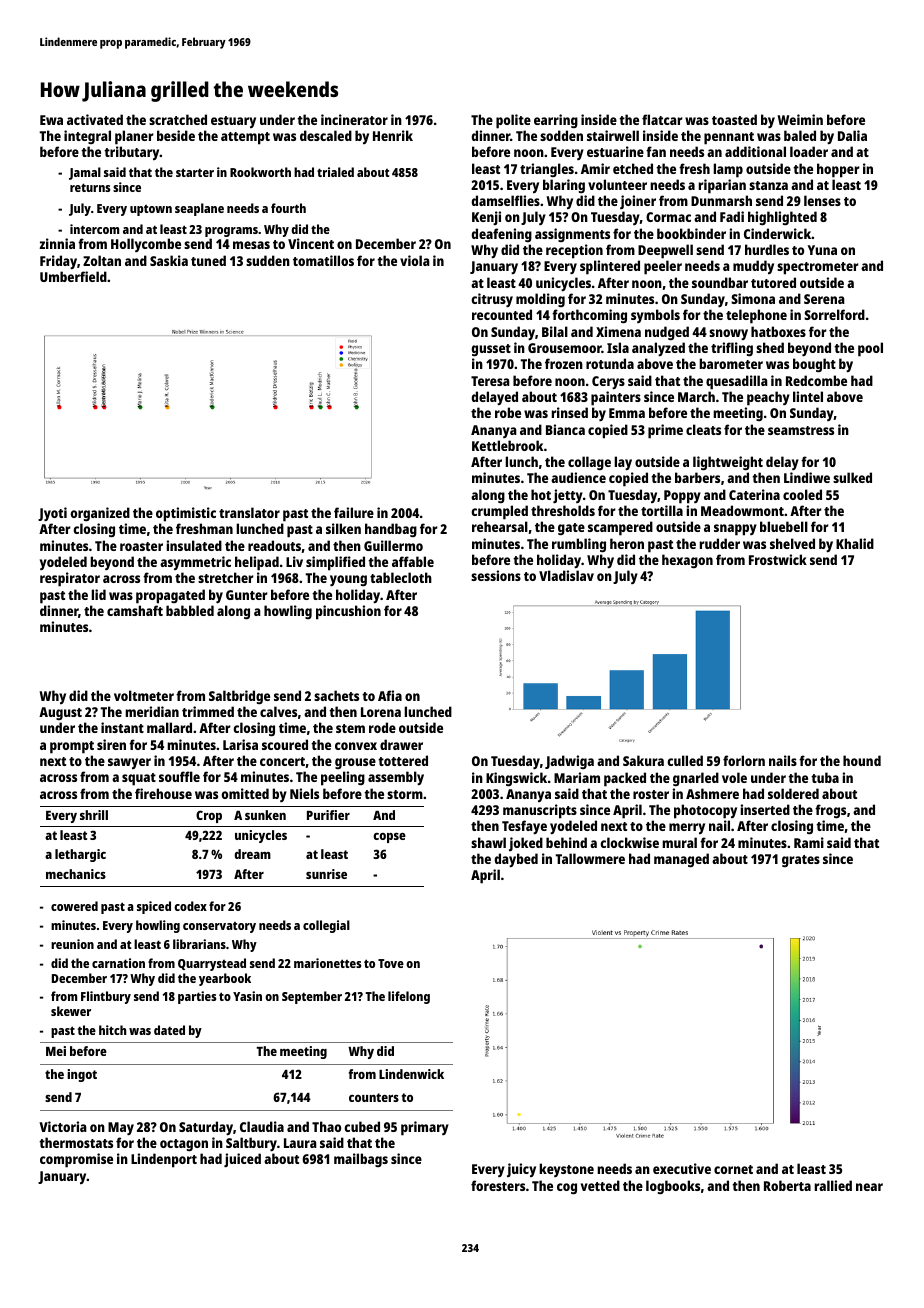 The height and width of the screenshot is (1308, 924). What do you see at coordinates (390, 695) in the screenshot?
I see `Afia` at bounding box center [390, 695].
